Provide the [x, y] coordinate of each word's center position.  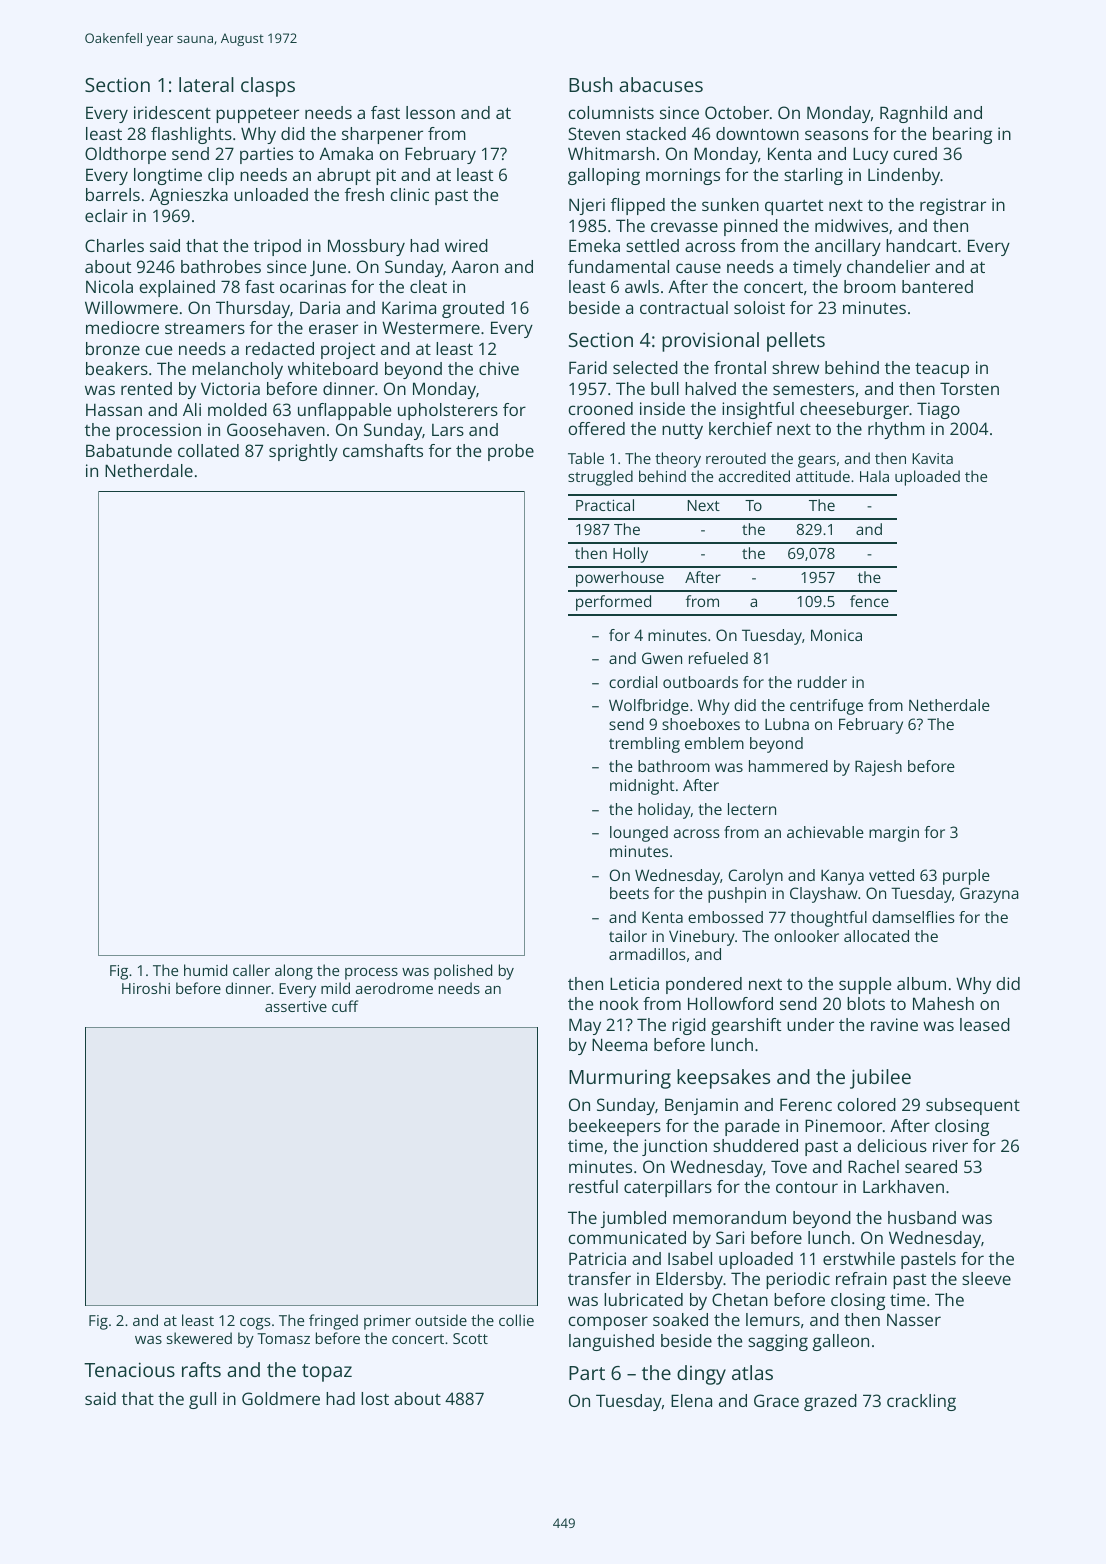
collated [208, 450]
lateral [206, 84]
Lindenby [904, 176]
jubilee [880, 1079]
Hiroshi [146, 988]
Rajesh [878, 768]
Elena [691, 1400]
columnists [611, 112]
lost [375, 1398]
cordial [633, 682]
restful [593, 1186]
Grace [776, 1400]
